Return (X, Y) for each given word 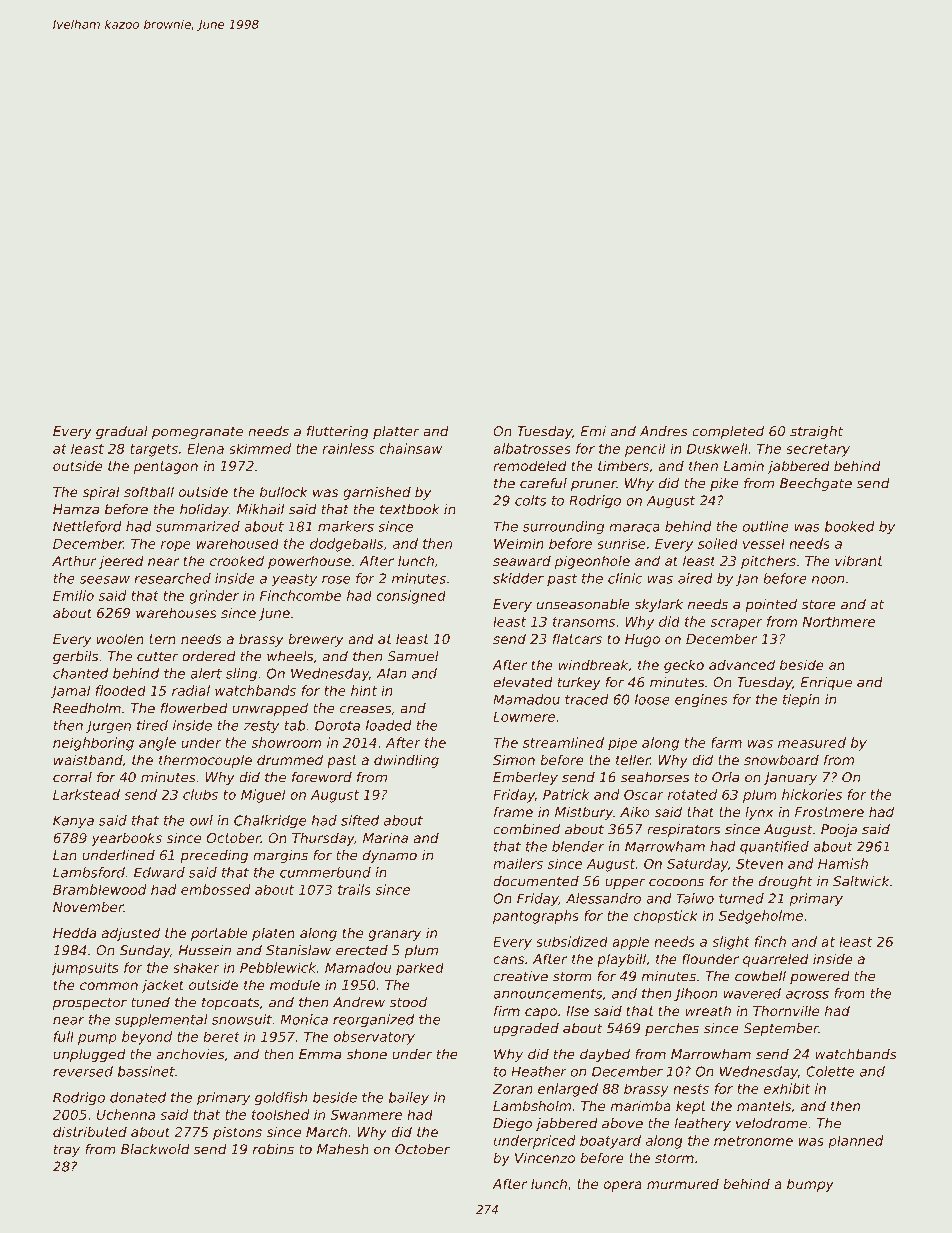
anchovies (191, 1054)
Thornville (786, 1010)
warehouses (176, 612)
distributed (90, 1131)
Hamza (76, 509)
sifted (360, 820)
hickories (812, 794)
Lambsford (89, 872)
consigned (411, 597)
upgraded (526, 1029)
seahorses (655, 777)
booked (850, 526)
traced (587, 699)
